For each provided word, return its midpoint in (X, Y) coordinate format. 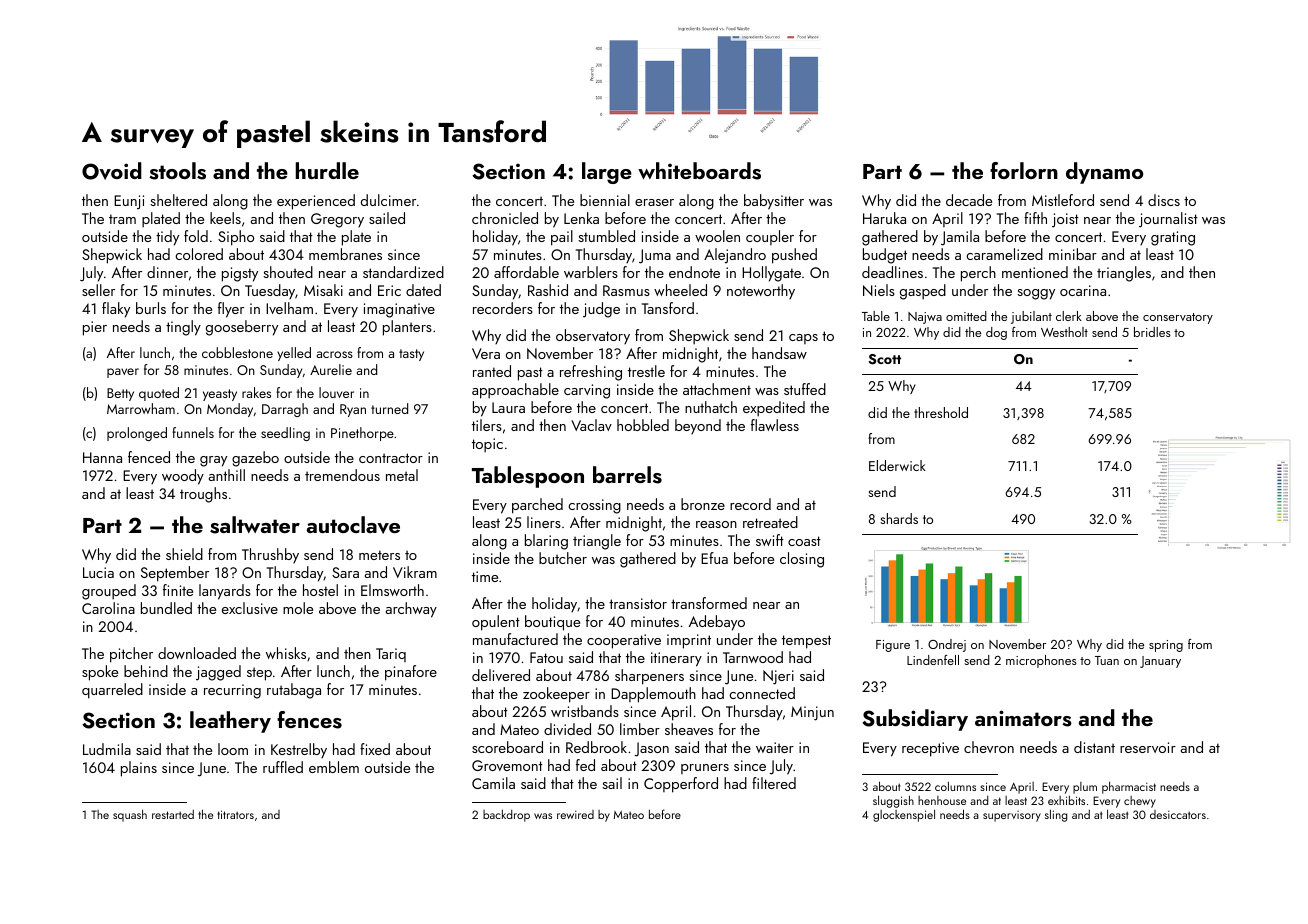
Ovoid (112, 171)
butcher (563, 558)
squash (130, 815)
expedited (774, 409)
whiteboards (699, 171)
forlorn (1024, 170)
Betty (120, 394)
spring (1166, 646)
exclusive (250, 608)
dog (996, 333)
